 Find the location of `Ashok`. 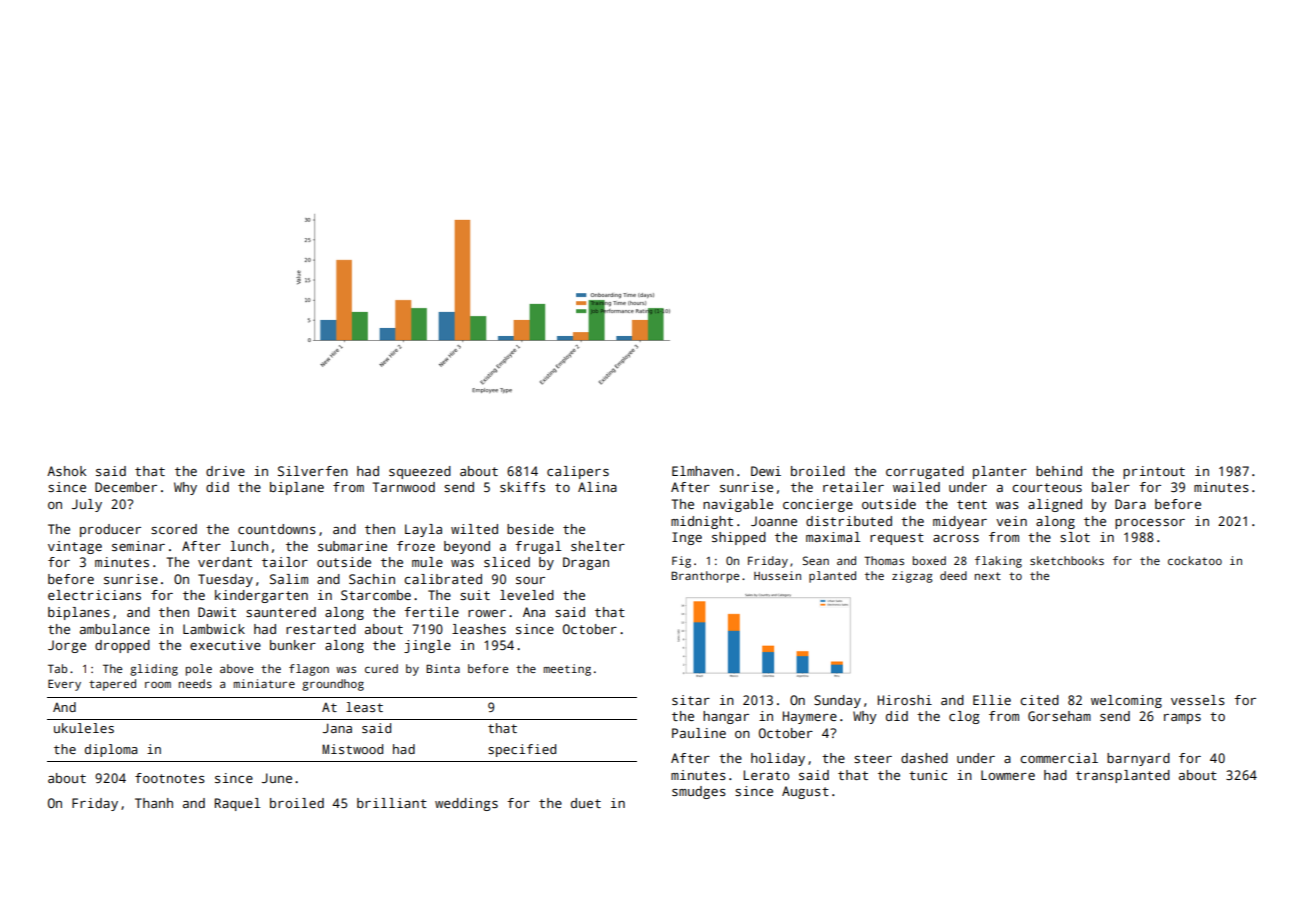

Ashok is located at coordinates (66, 471).
